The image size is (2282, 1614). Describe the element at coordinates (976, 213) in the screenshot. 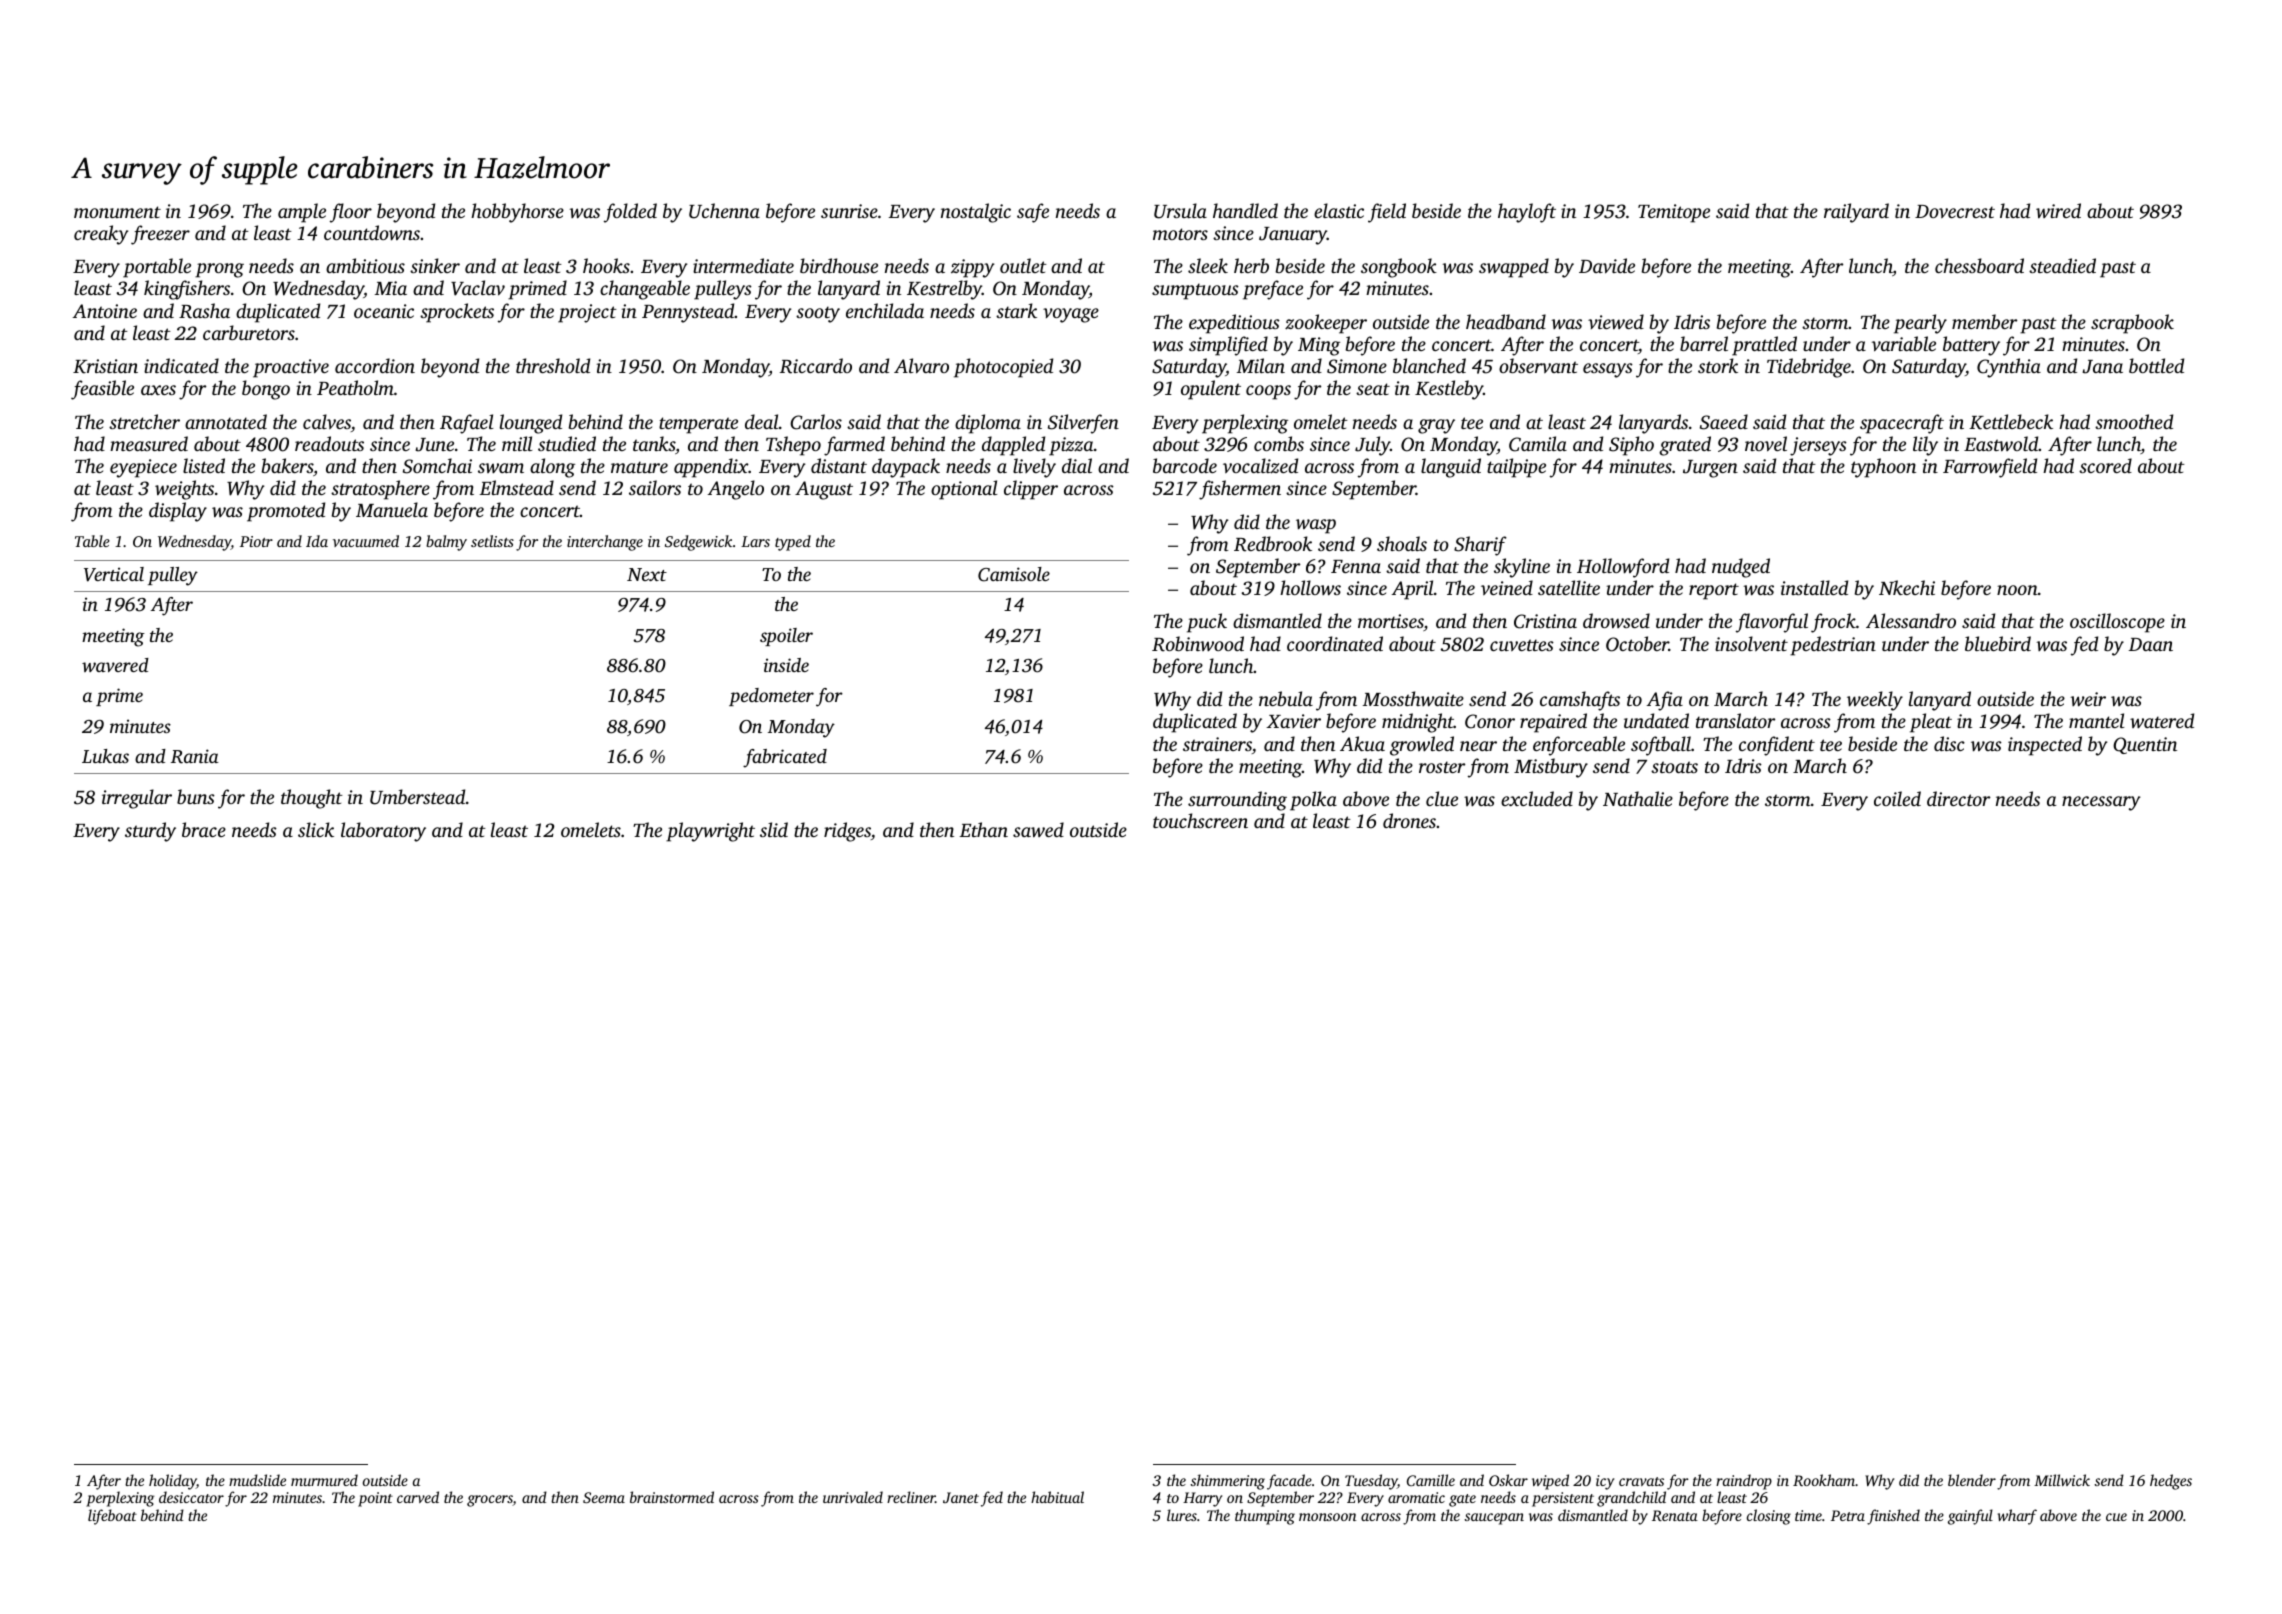

I see `nostalgic` at that location.
